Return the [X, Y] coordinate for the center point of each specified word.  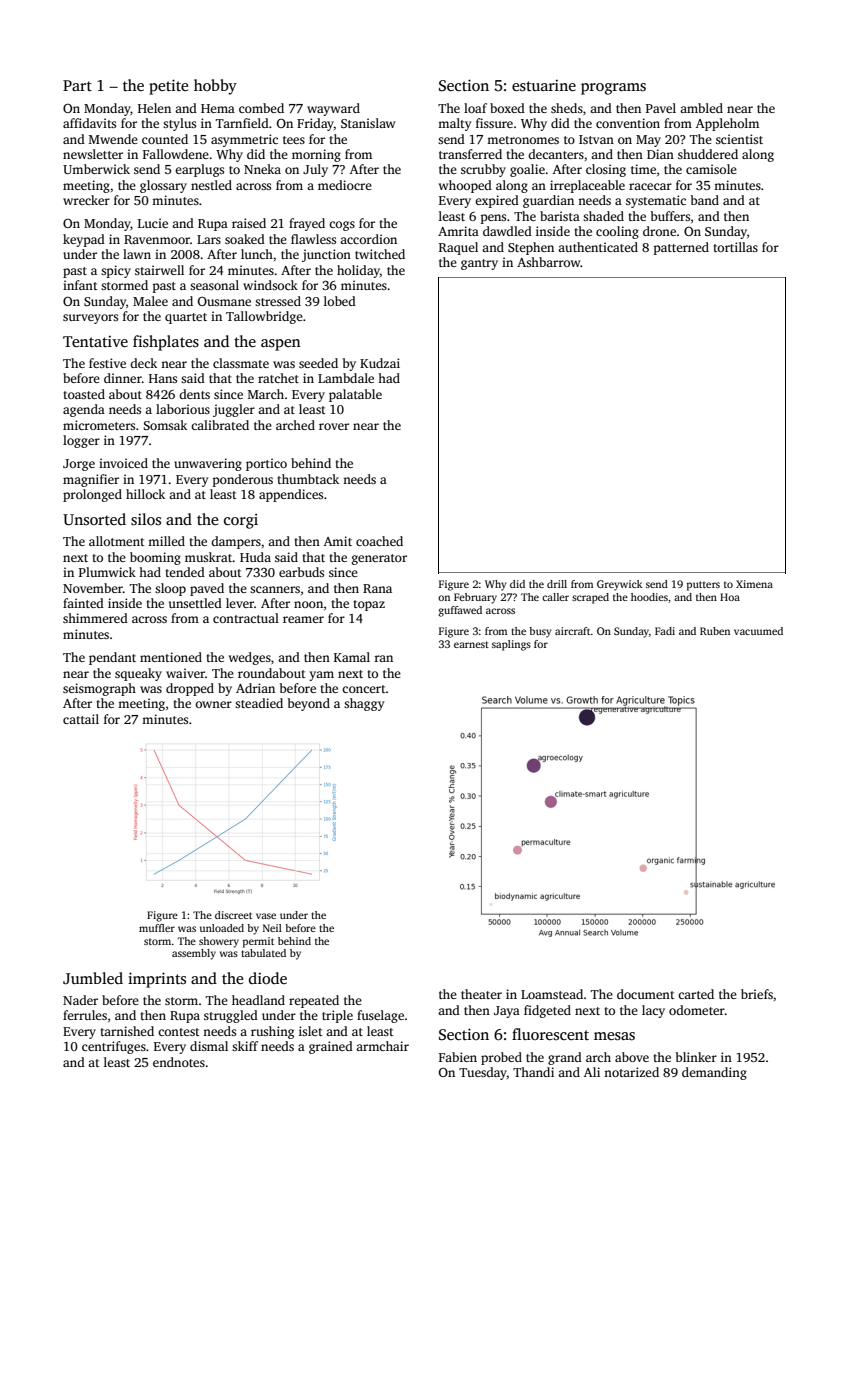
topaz [369, 605]
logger [81, 441]
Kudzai [380, 363]
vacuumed [758, 631]
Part [77, 85]
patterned [681, 248]
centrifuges [114, 1047]
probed [501, 1058]
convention [628, 123]
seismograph [99, 689]
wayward [333, 109]
